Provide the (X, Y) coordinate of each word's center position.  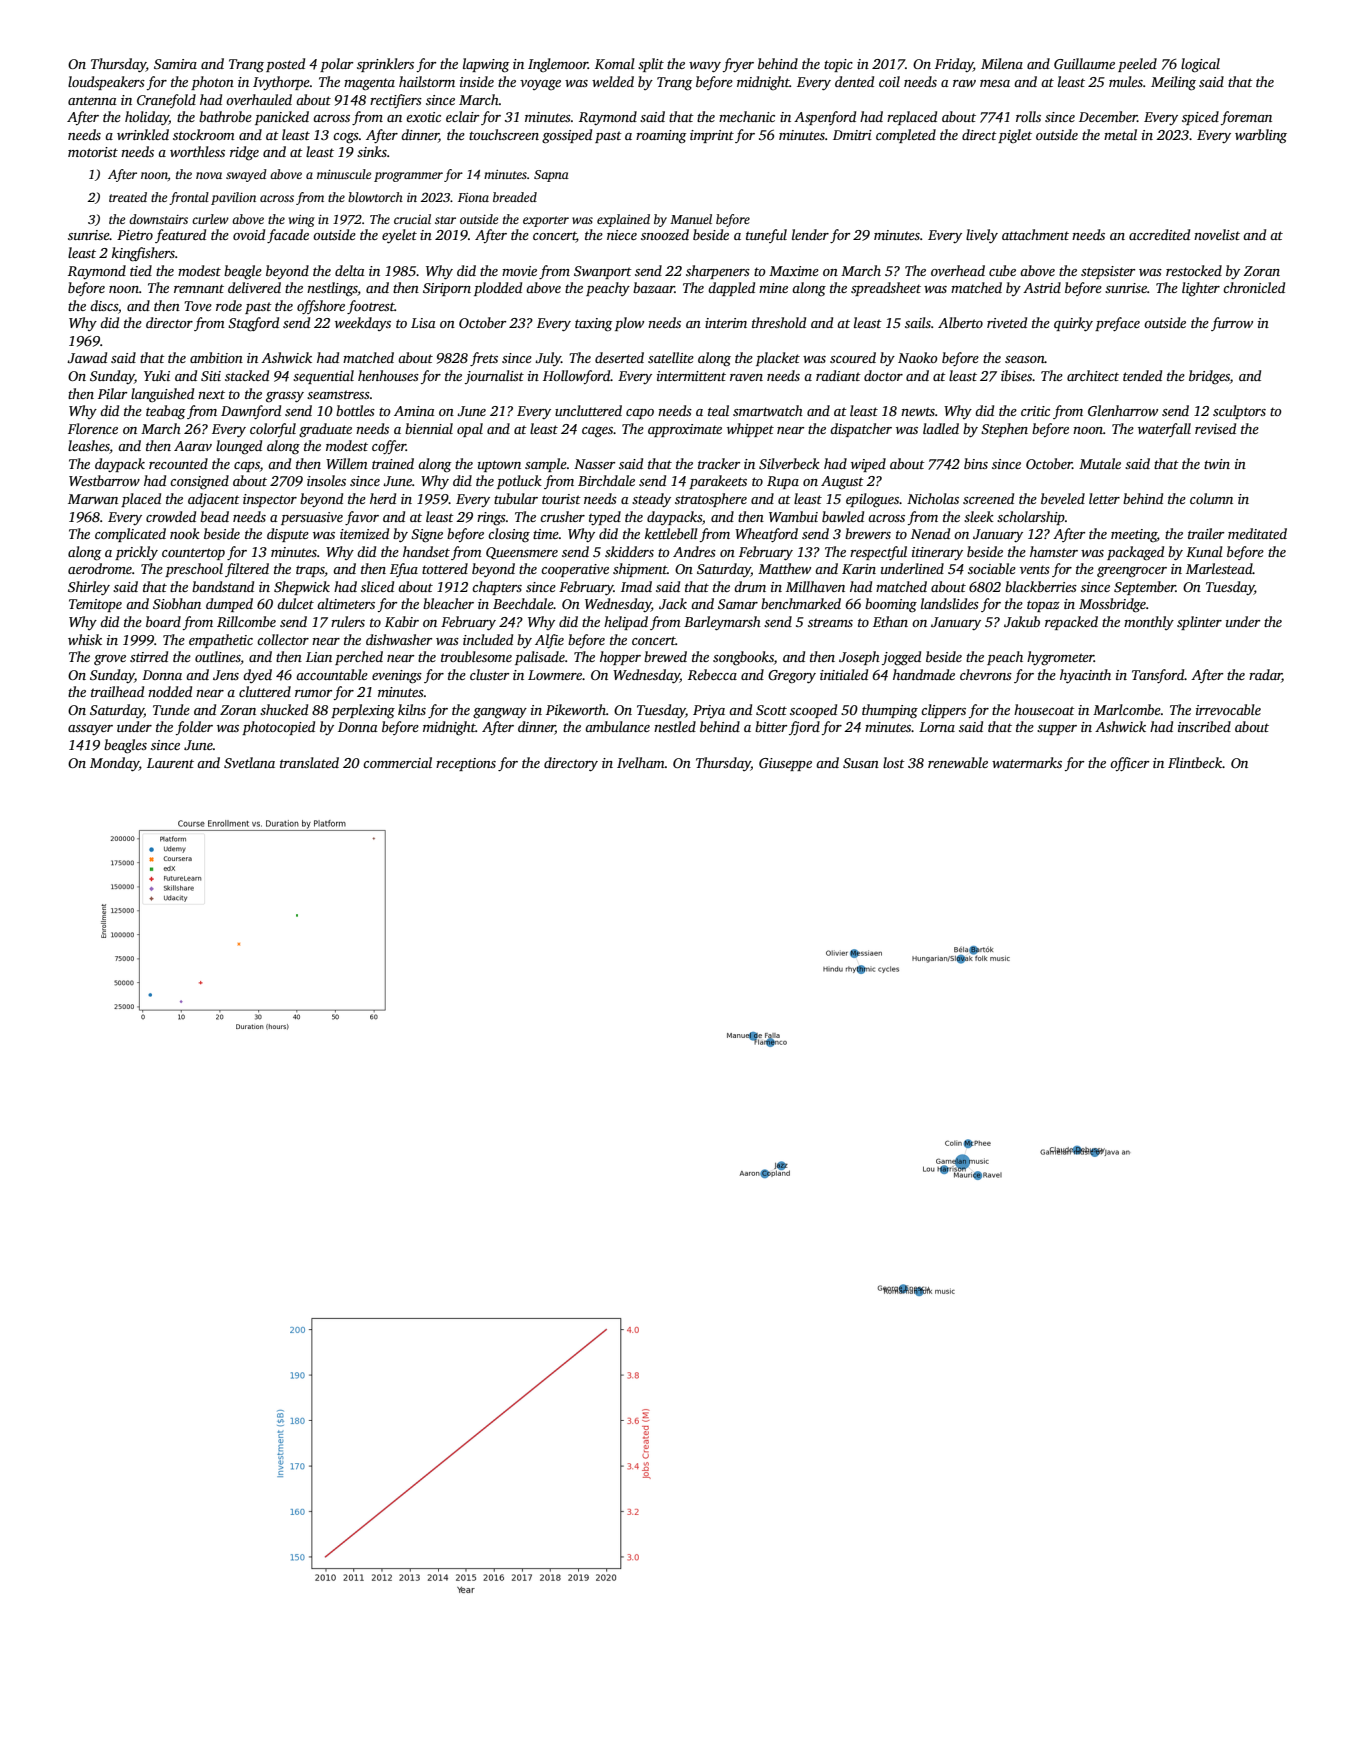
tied (141, 270)
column (1211, 498)
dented (854, 81)
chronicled (1254, 287)
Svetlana (249, 762)
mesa (995, 83)
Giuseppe (785, 764)
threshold (779, 322)
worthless (197, 151)
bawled (843, 516)
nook (185, 533)
